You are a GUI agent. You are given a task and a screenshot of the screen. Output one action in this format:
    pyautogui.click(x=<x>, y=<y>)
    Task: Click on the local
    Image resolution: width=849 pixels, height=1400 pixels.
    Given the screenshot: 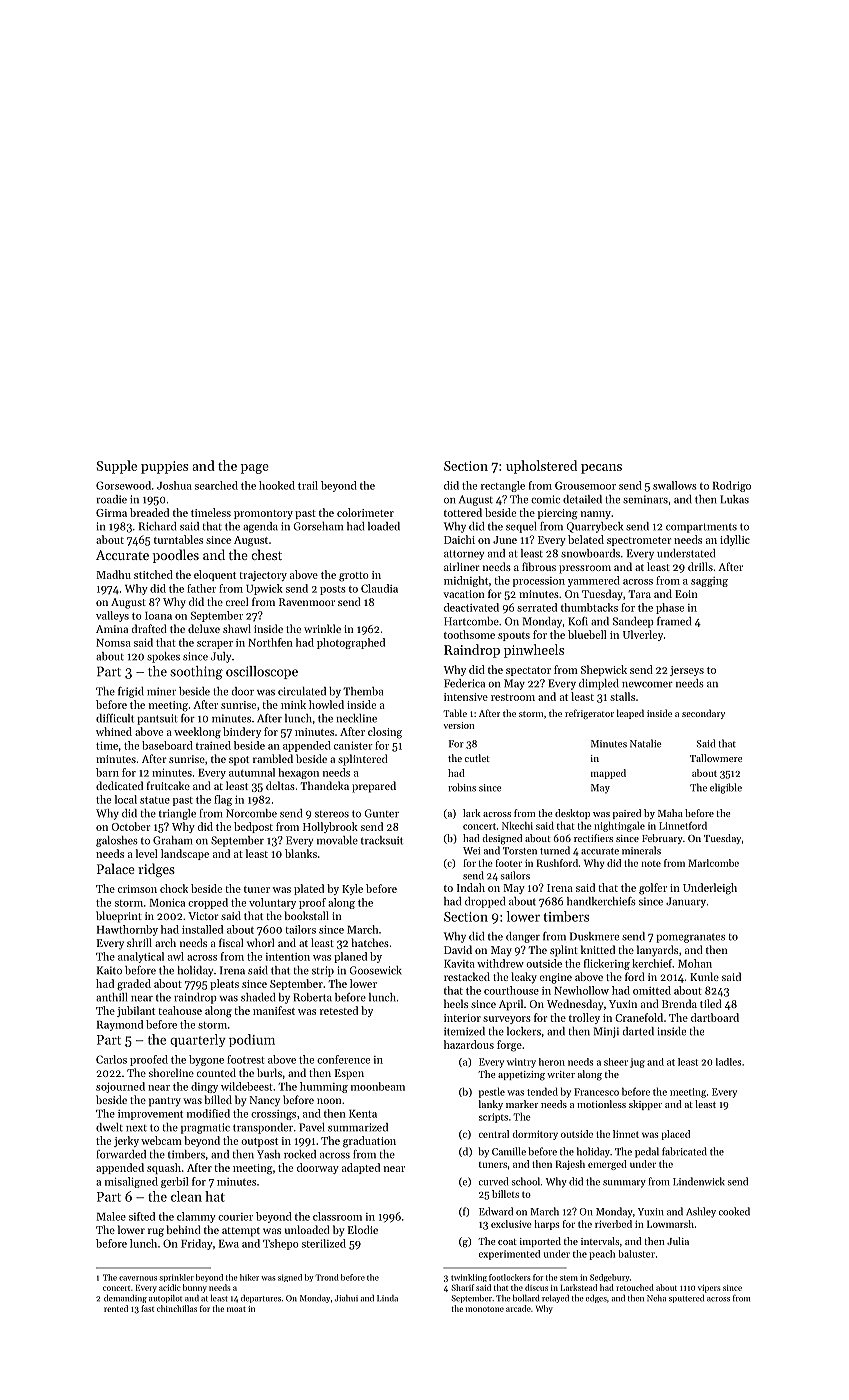 What is the action you would take?
    pyautogui.click(x=126, y=799)
